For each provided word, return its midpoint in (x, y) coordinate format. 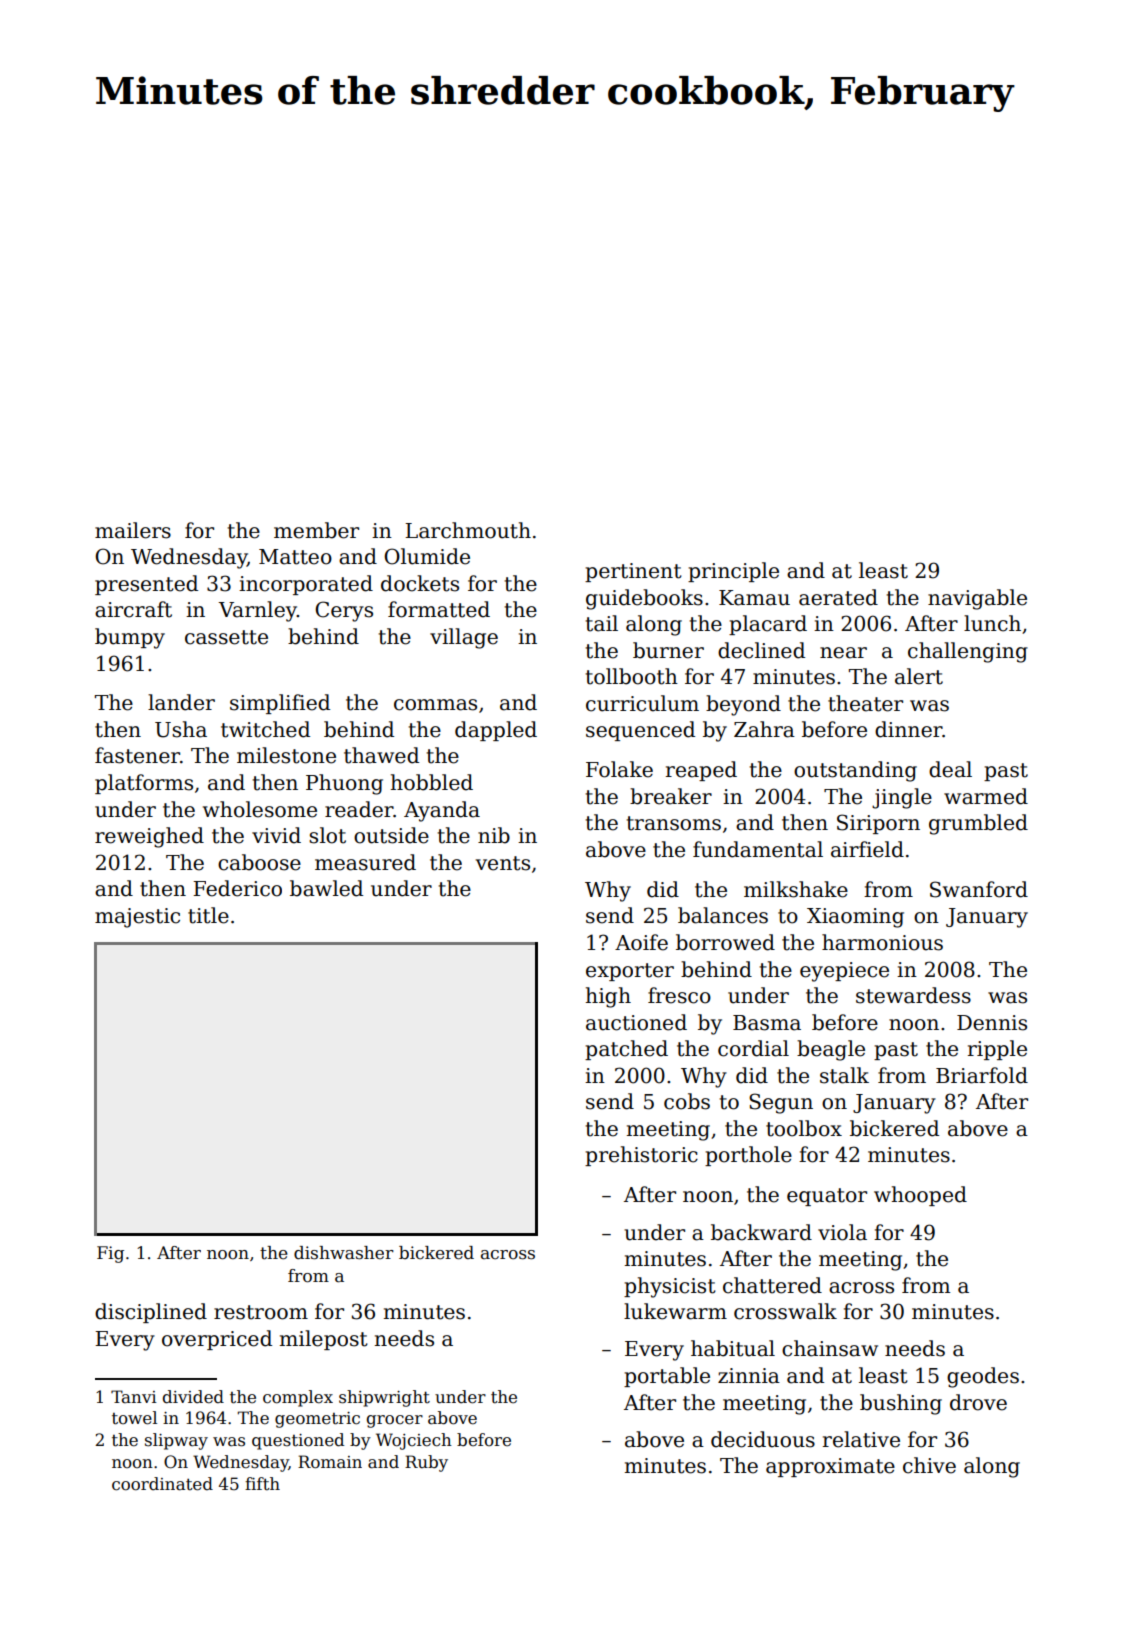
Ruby (426, 1463)
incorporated (306, 585)
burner (668, 650)
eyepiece (844, 972)
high (608, 997)
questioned (298, 1441)
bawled (326, 888)
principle (733, 572)
